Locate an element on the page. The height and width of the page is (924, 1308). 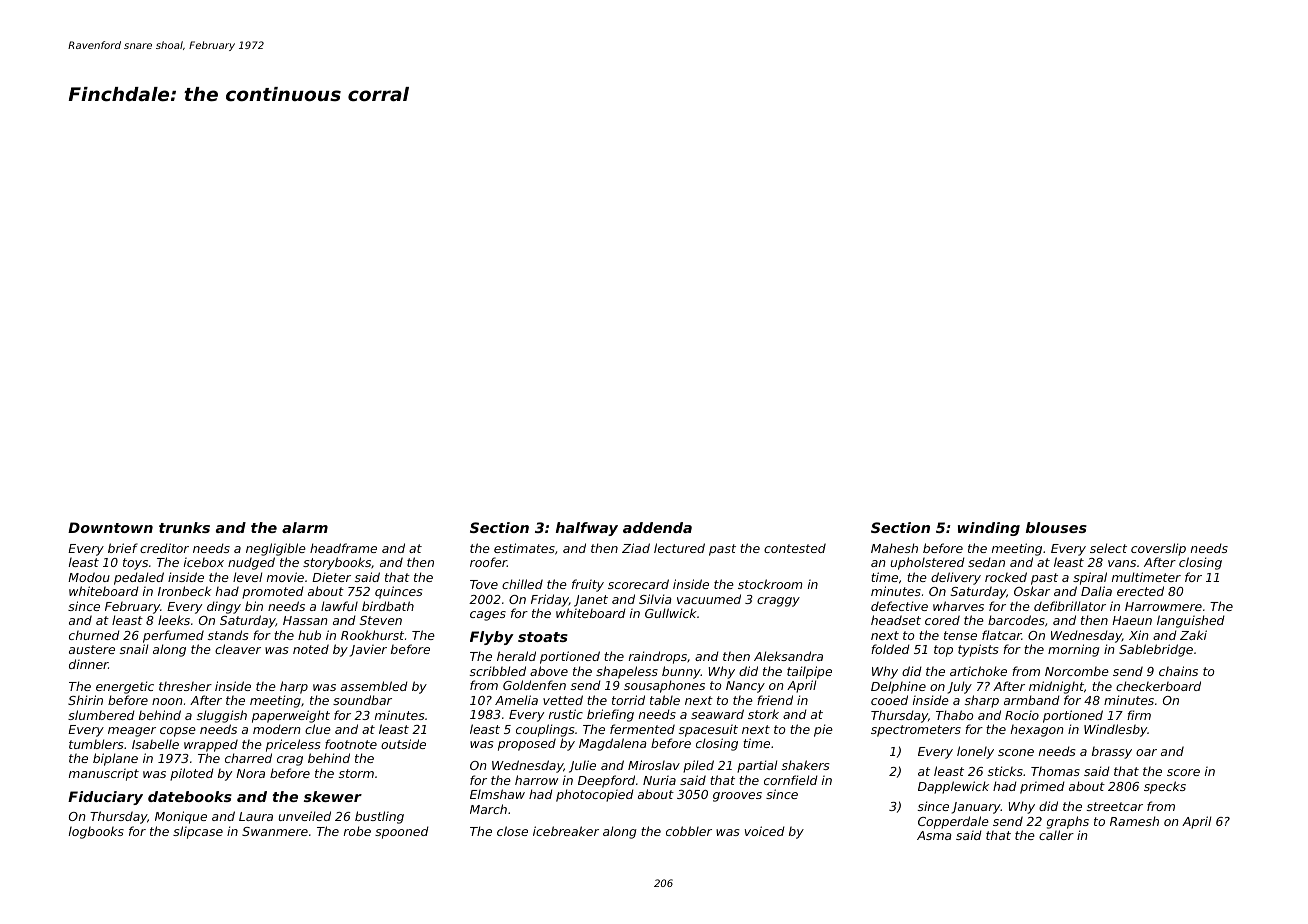
Downtown is located at coordinates (110, 527).
